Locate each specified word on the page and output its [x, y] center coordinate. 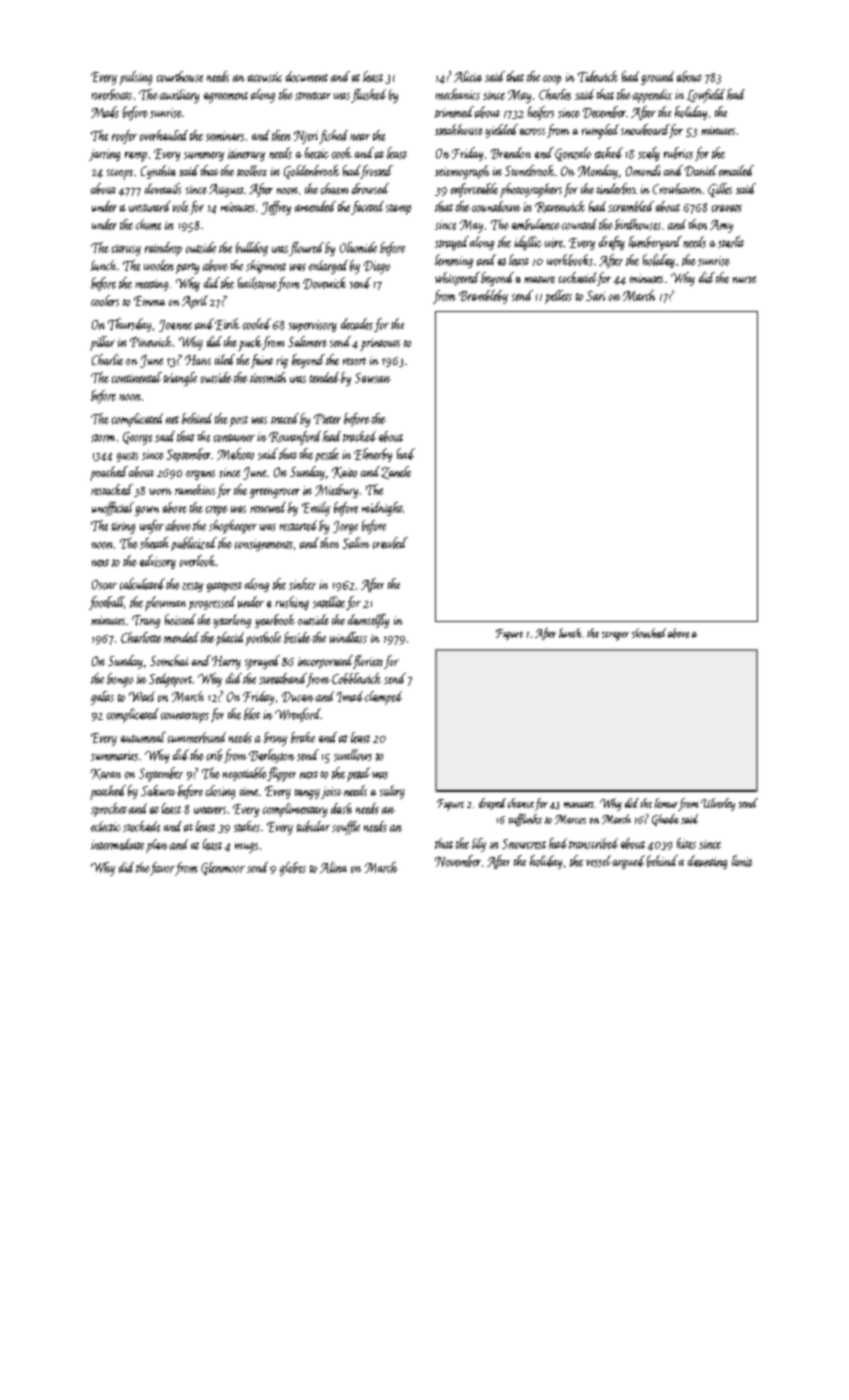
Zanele [396, 472]
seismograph [462, 172]
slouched [649, 633]
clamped [383, 698]
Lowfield [706, 96]
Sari [596, 296]
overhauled [164, 135]
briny [275, 739]
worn [160, 491]
